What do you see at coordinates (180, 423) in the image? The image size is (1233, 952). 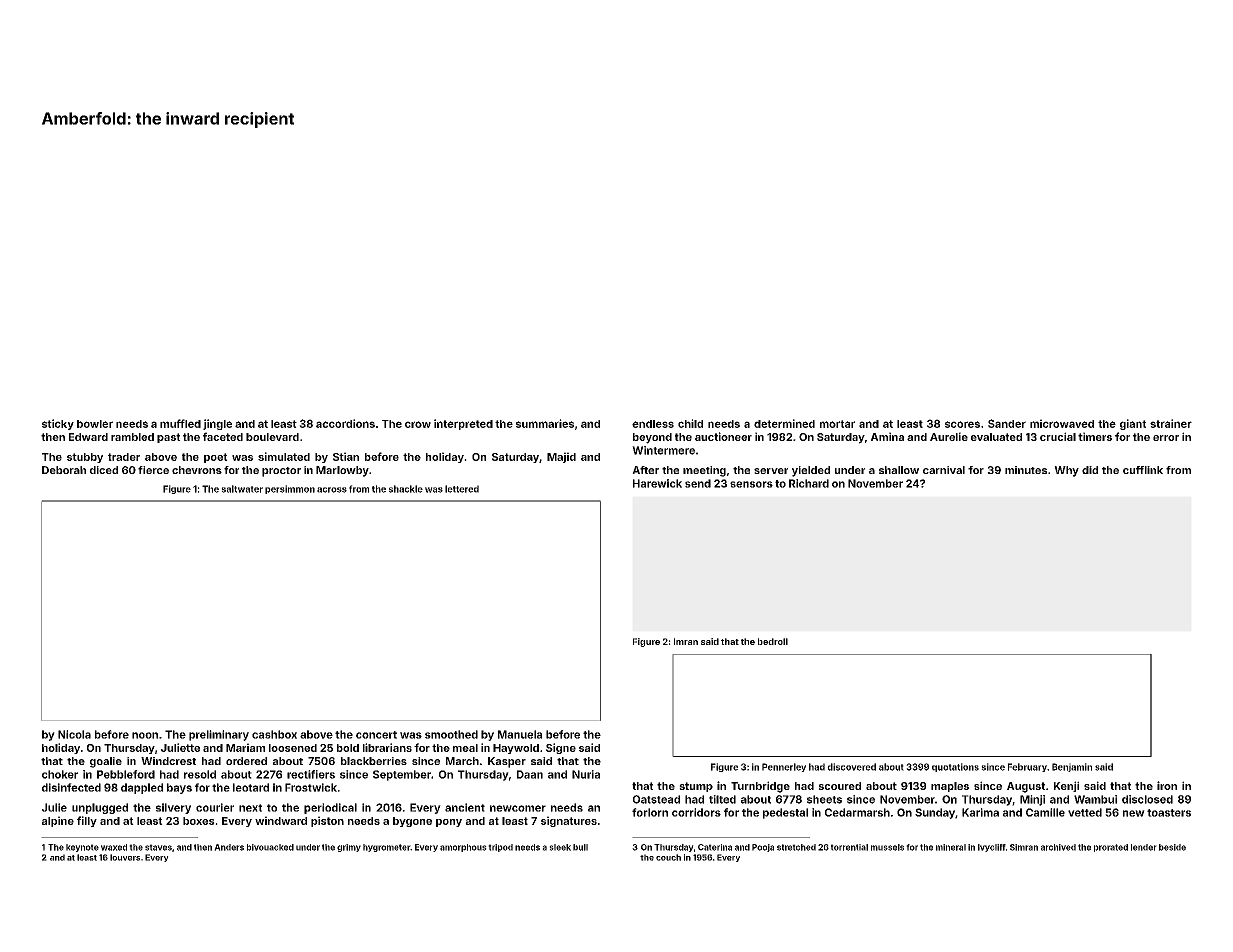 I see `muffled` at bounding box center [180, 423].
